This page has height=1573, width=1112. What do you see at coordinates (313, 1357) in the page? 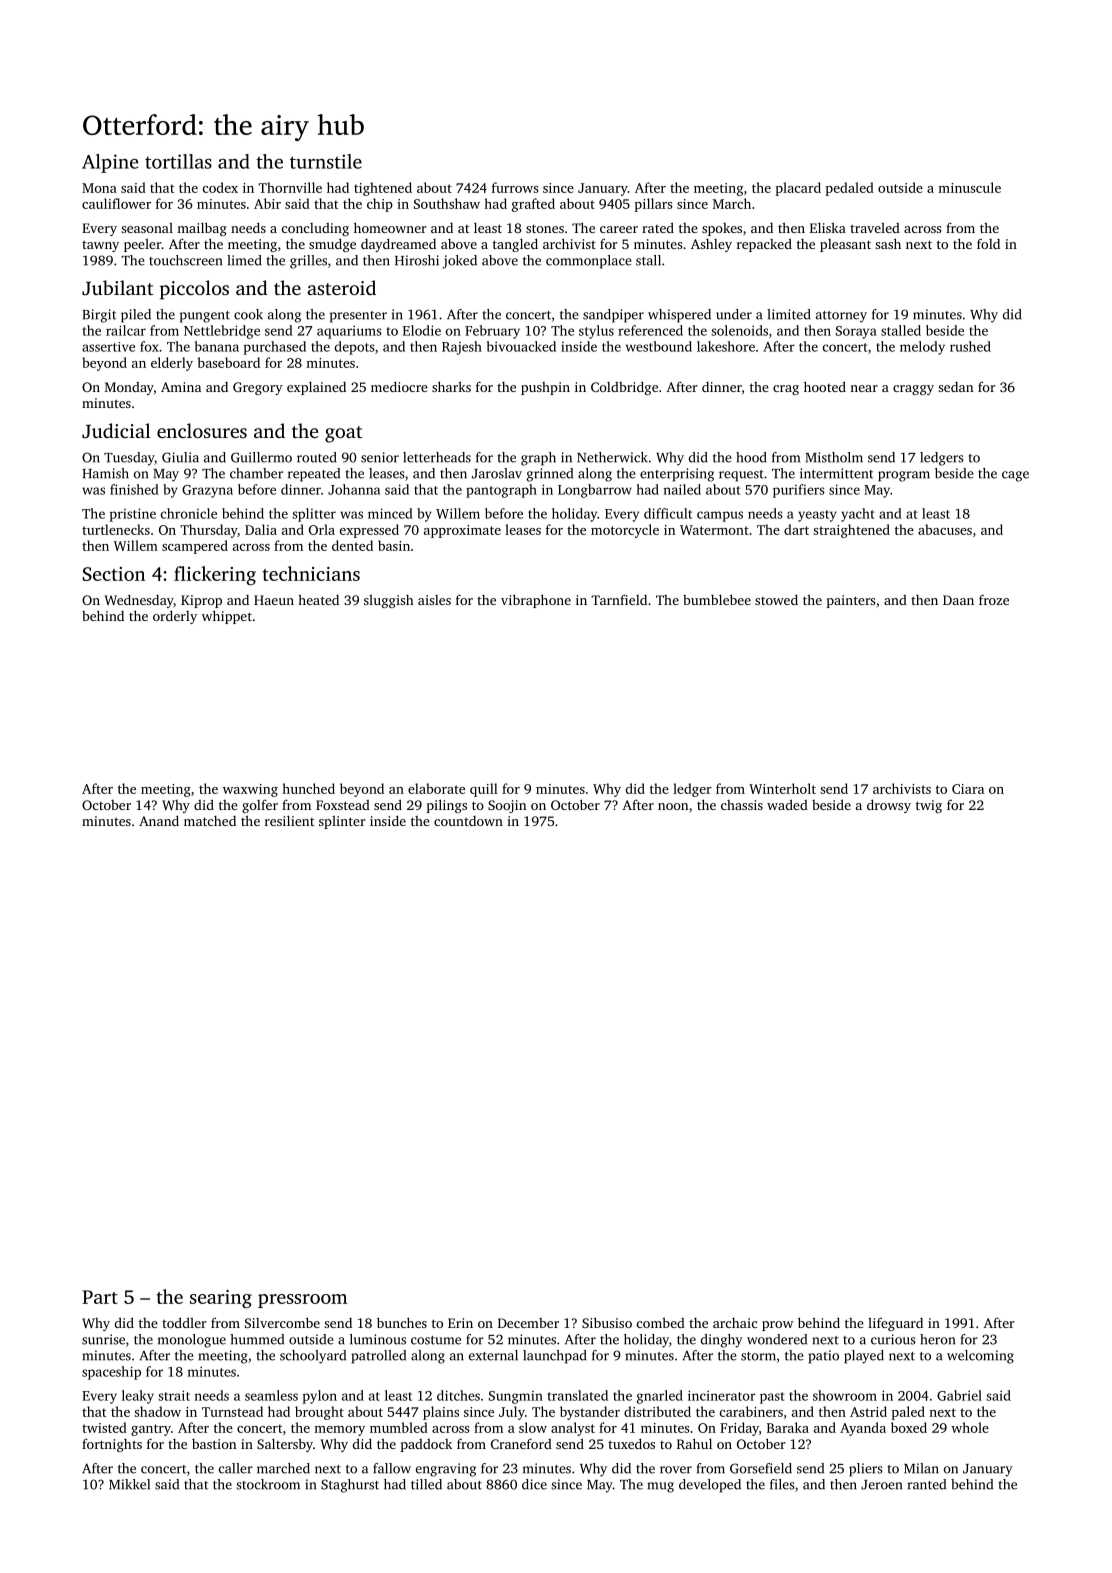
I see `schoolyard` at bounding box center [313, 1357].
